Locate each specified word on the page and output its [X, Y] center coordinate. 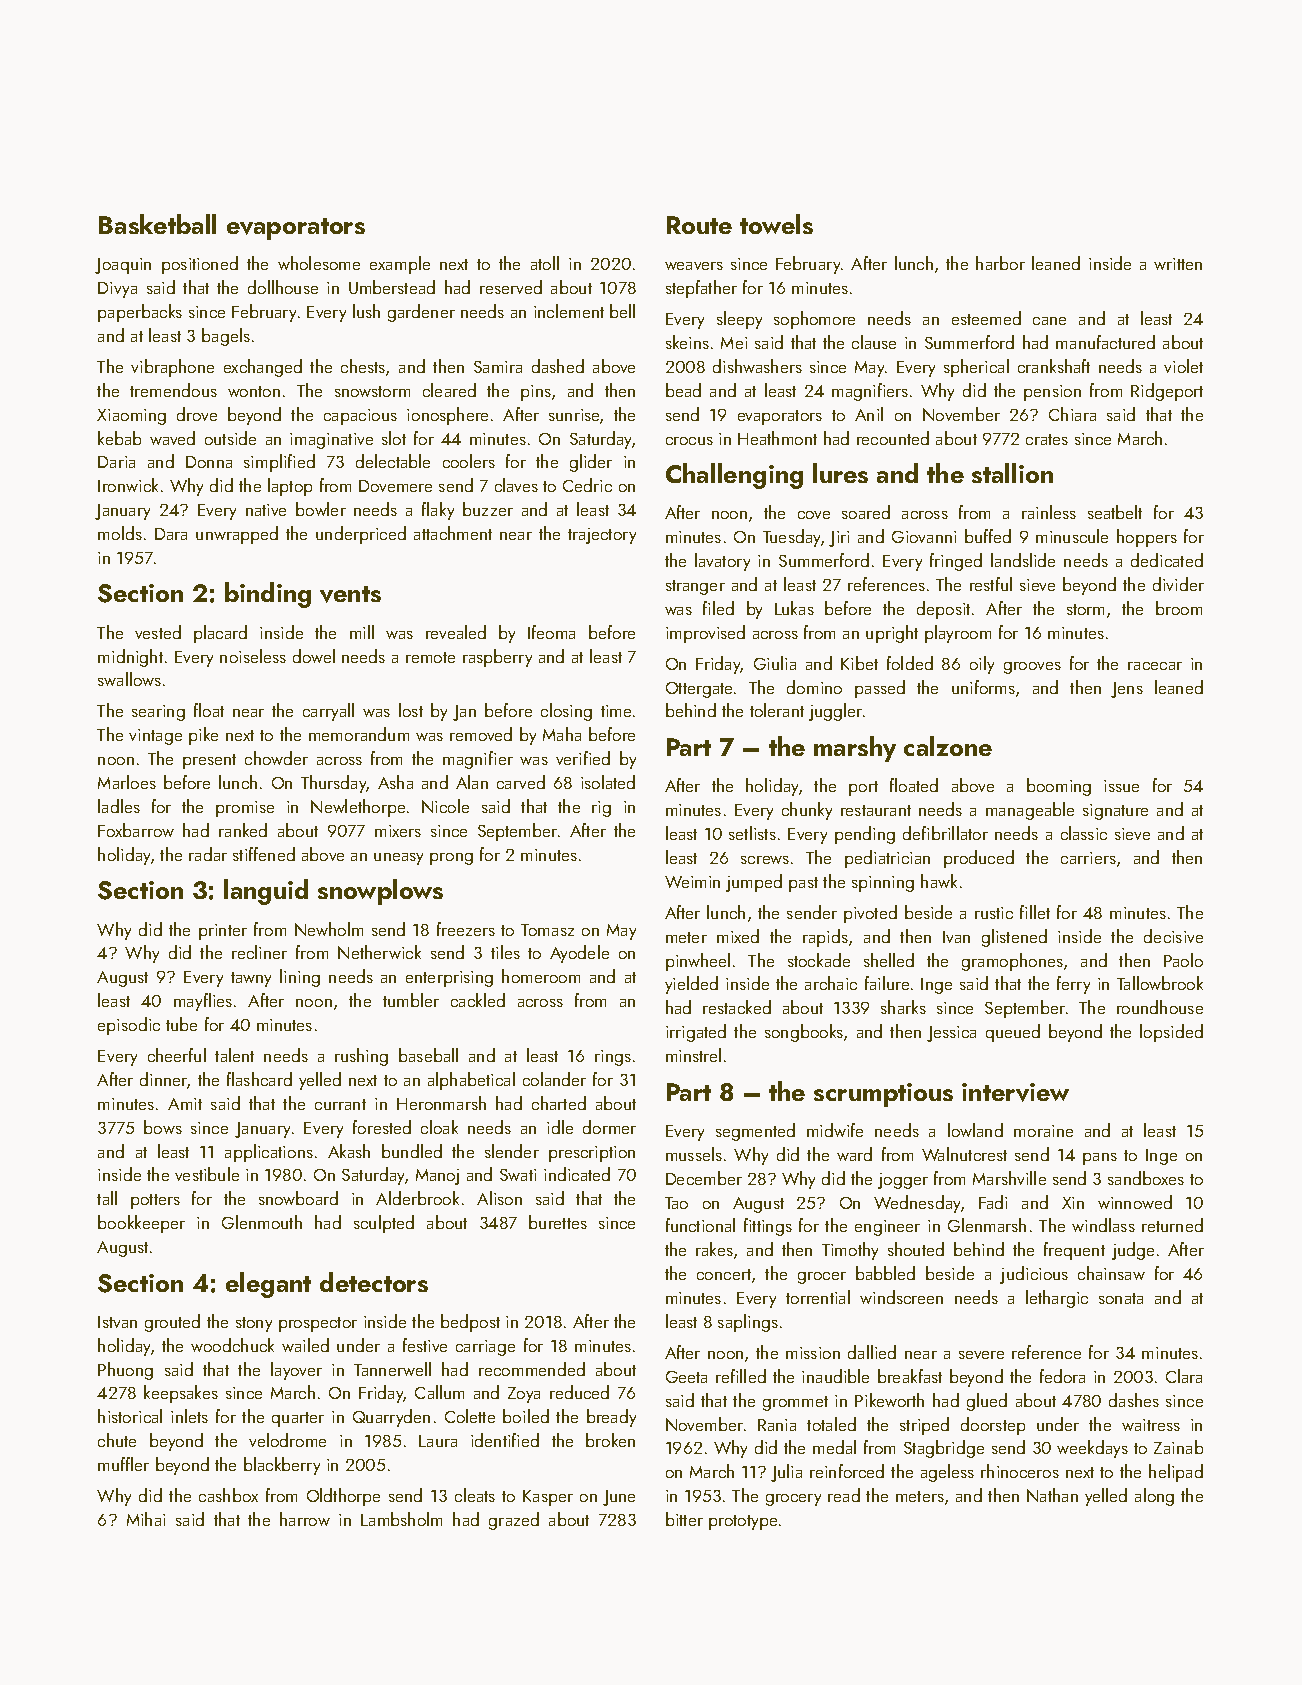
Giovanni [924, 537]
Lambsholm [401, 1519]
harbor [1000, 263]
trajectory [602, 536]
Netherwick [379, 952]
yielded [691, 985]
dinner [164, 1080]
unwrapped [237, 535]
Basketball [157, 224]
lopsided [1171, 1033]
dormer [609, 1127]
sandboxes [1146, 1178]
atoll [545, 263]
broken [610, 1440]
